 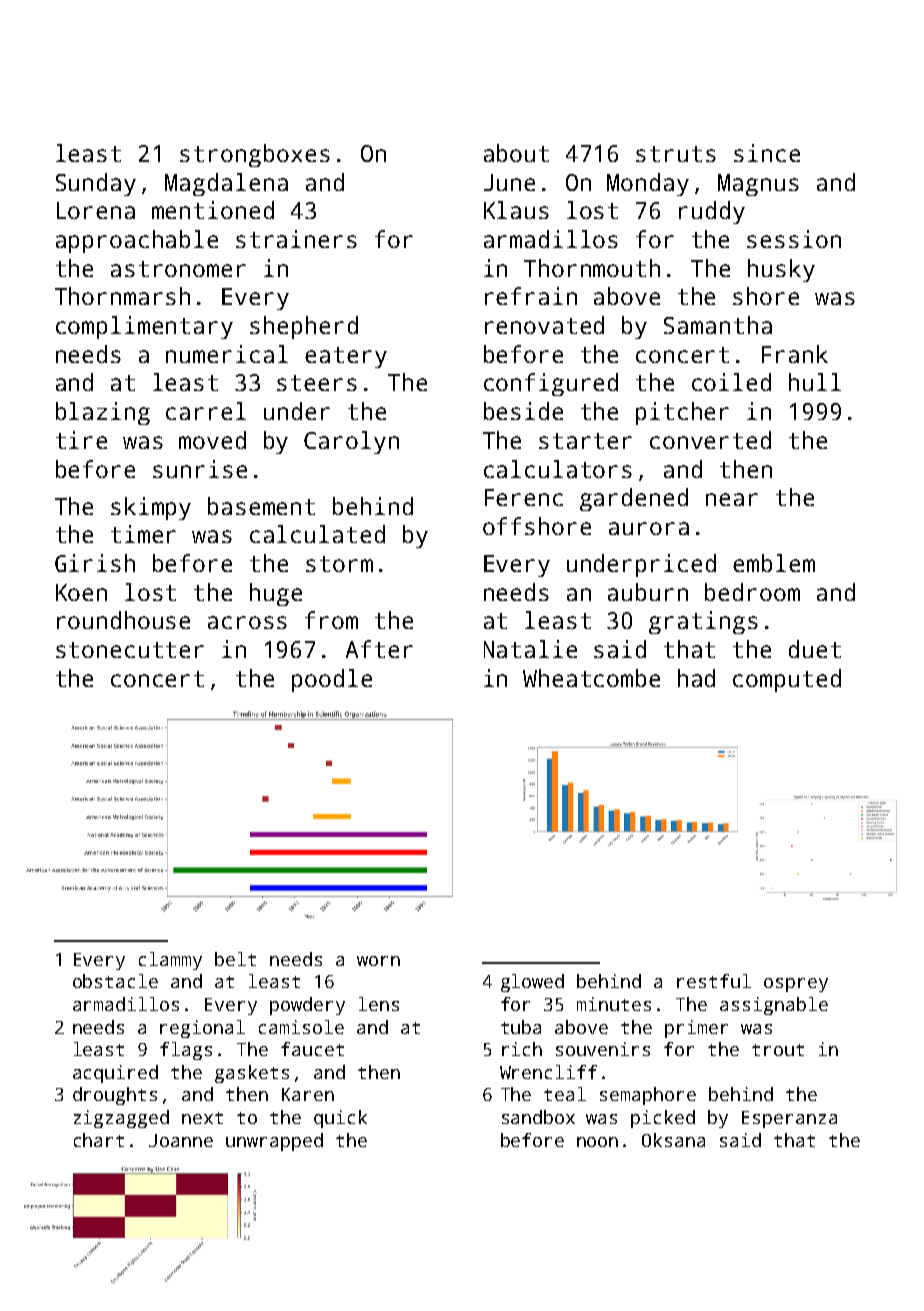 What do you see at coordinates (170, 961) in the image?
I see `clammy` at bounding box center [170, 961].
